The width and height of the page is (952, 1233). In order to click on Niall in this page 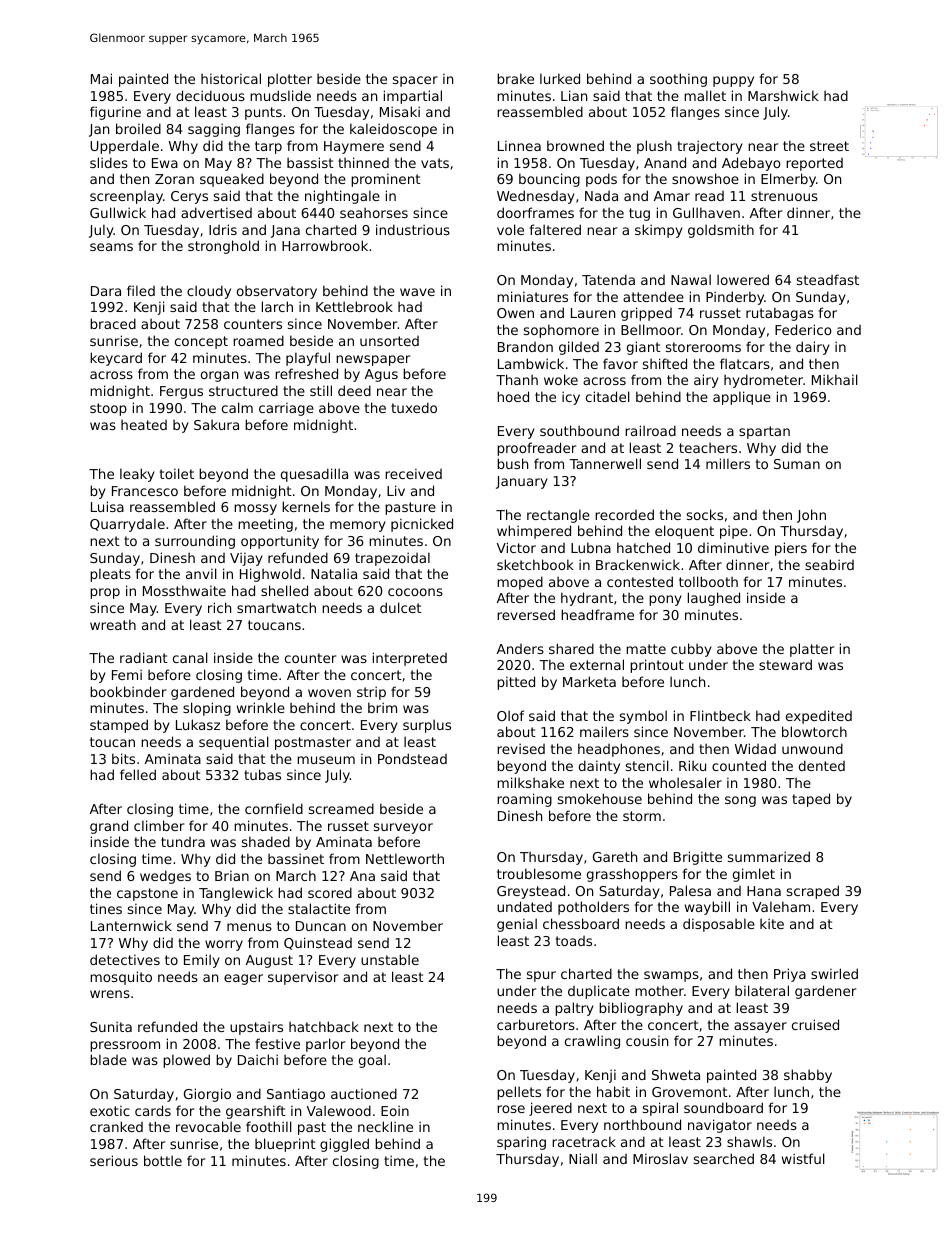, I will do `click(583, 1158)`.
